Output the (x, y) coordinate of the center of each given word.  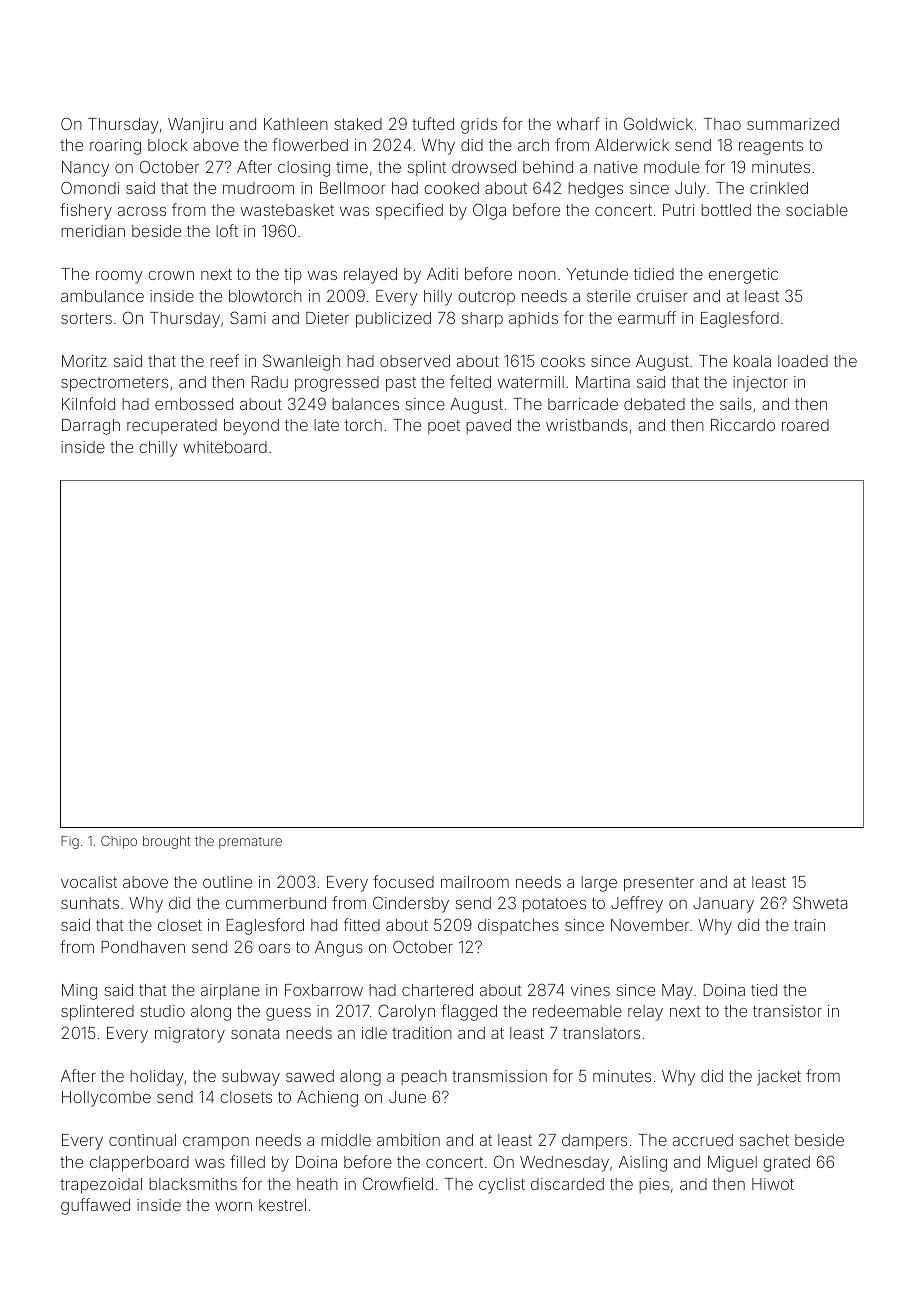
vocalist (89, 882)
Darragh (91, 427)
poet (444, 427)
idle (374, 1033)
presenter (659, 884)
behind (548, 167)
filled (247, 1161)
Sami (248, 317)
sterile (609, 296)
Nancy (85, 169)
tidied (654, 274)
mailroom (475, 882)
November (650, 925)
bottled (726, 210)
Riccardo (743, 425)
